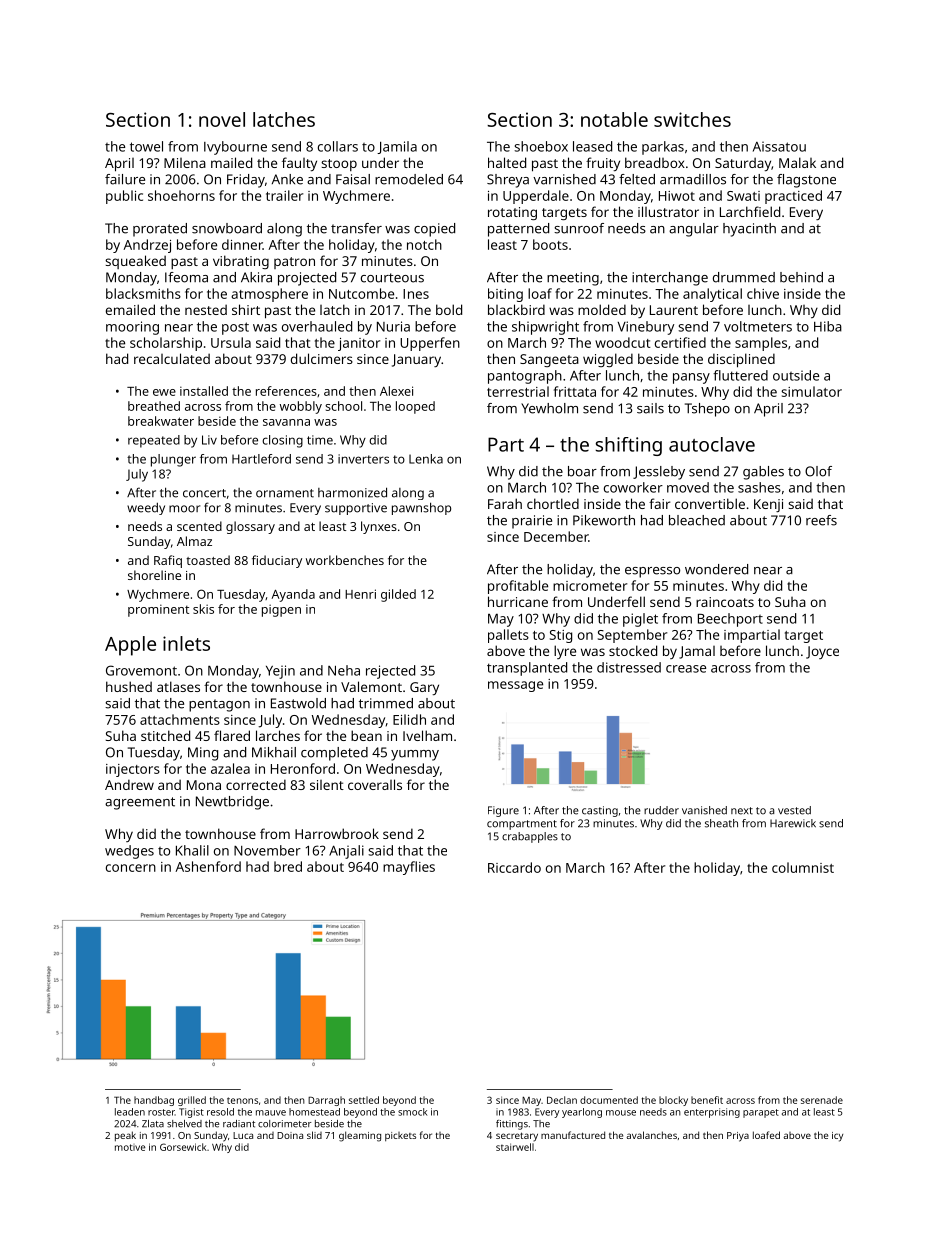 This document has height=1233, width=952. Describe the element at coordinates (692, 119) in the document. I see `switches` at that location.
